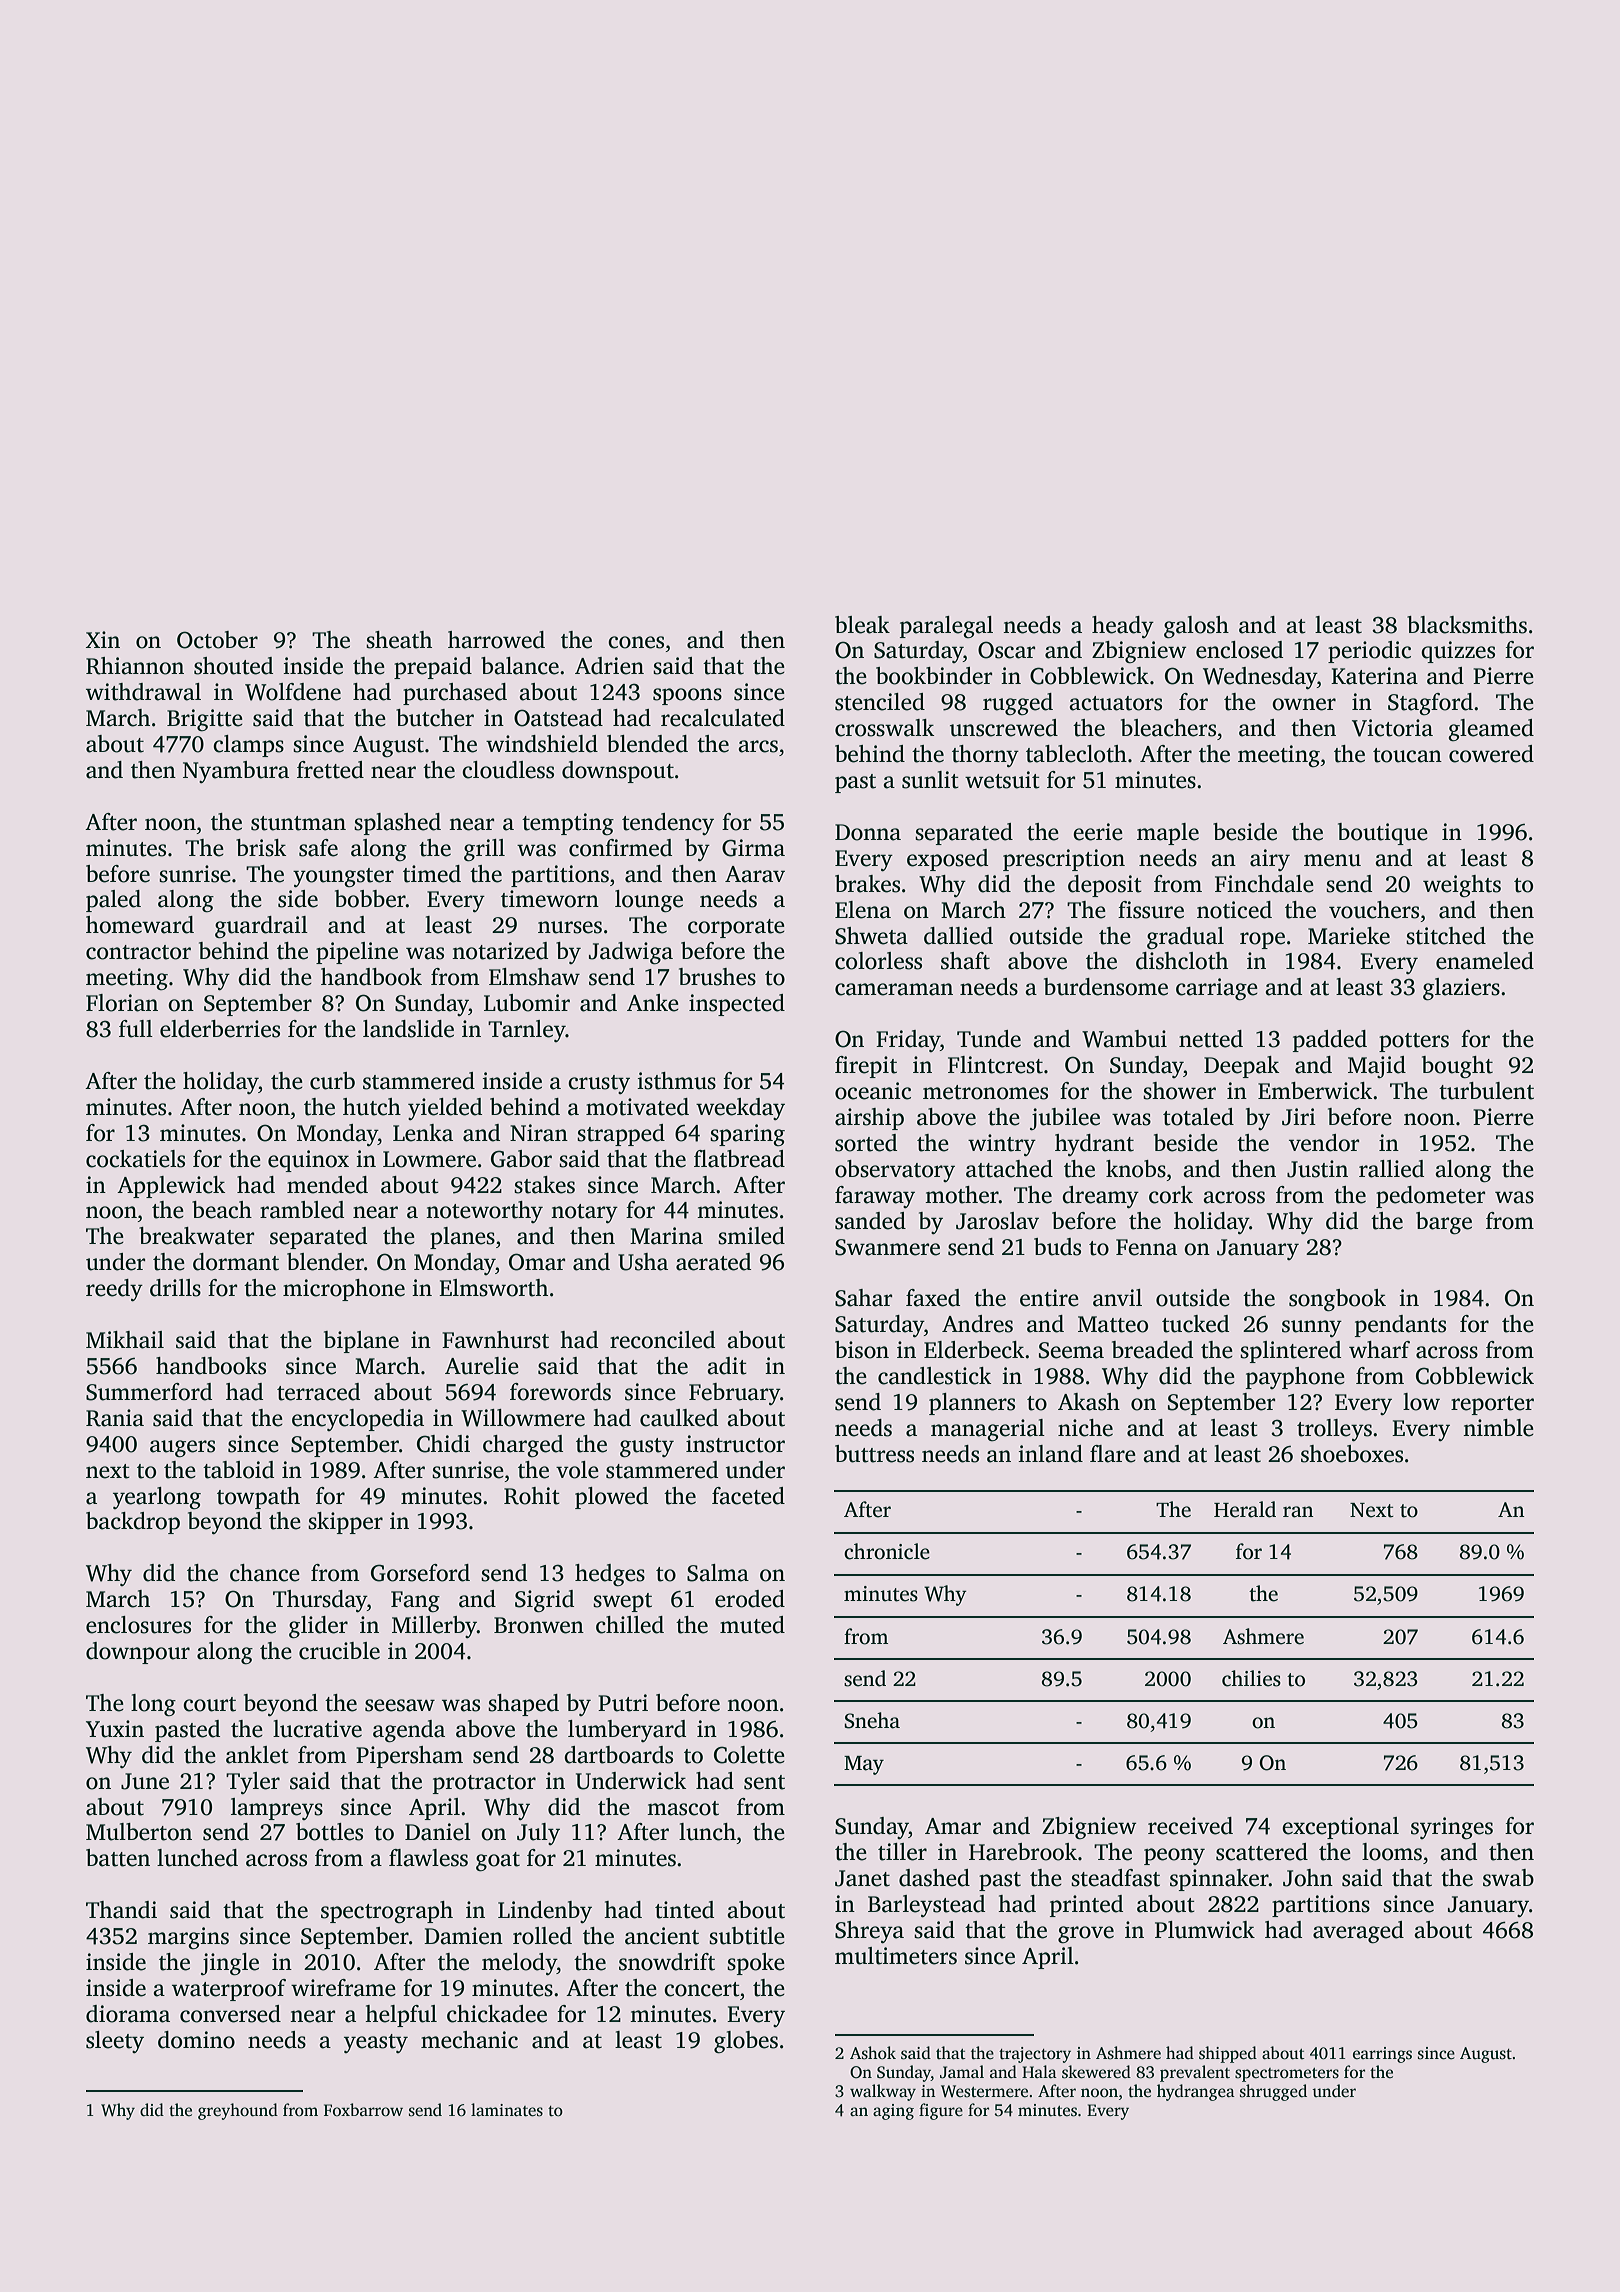 The image size is (1620, 2292). I want to click on withdrawal, so click(143, 692).
